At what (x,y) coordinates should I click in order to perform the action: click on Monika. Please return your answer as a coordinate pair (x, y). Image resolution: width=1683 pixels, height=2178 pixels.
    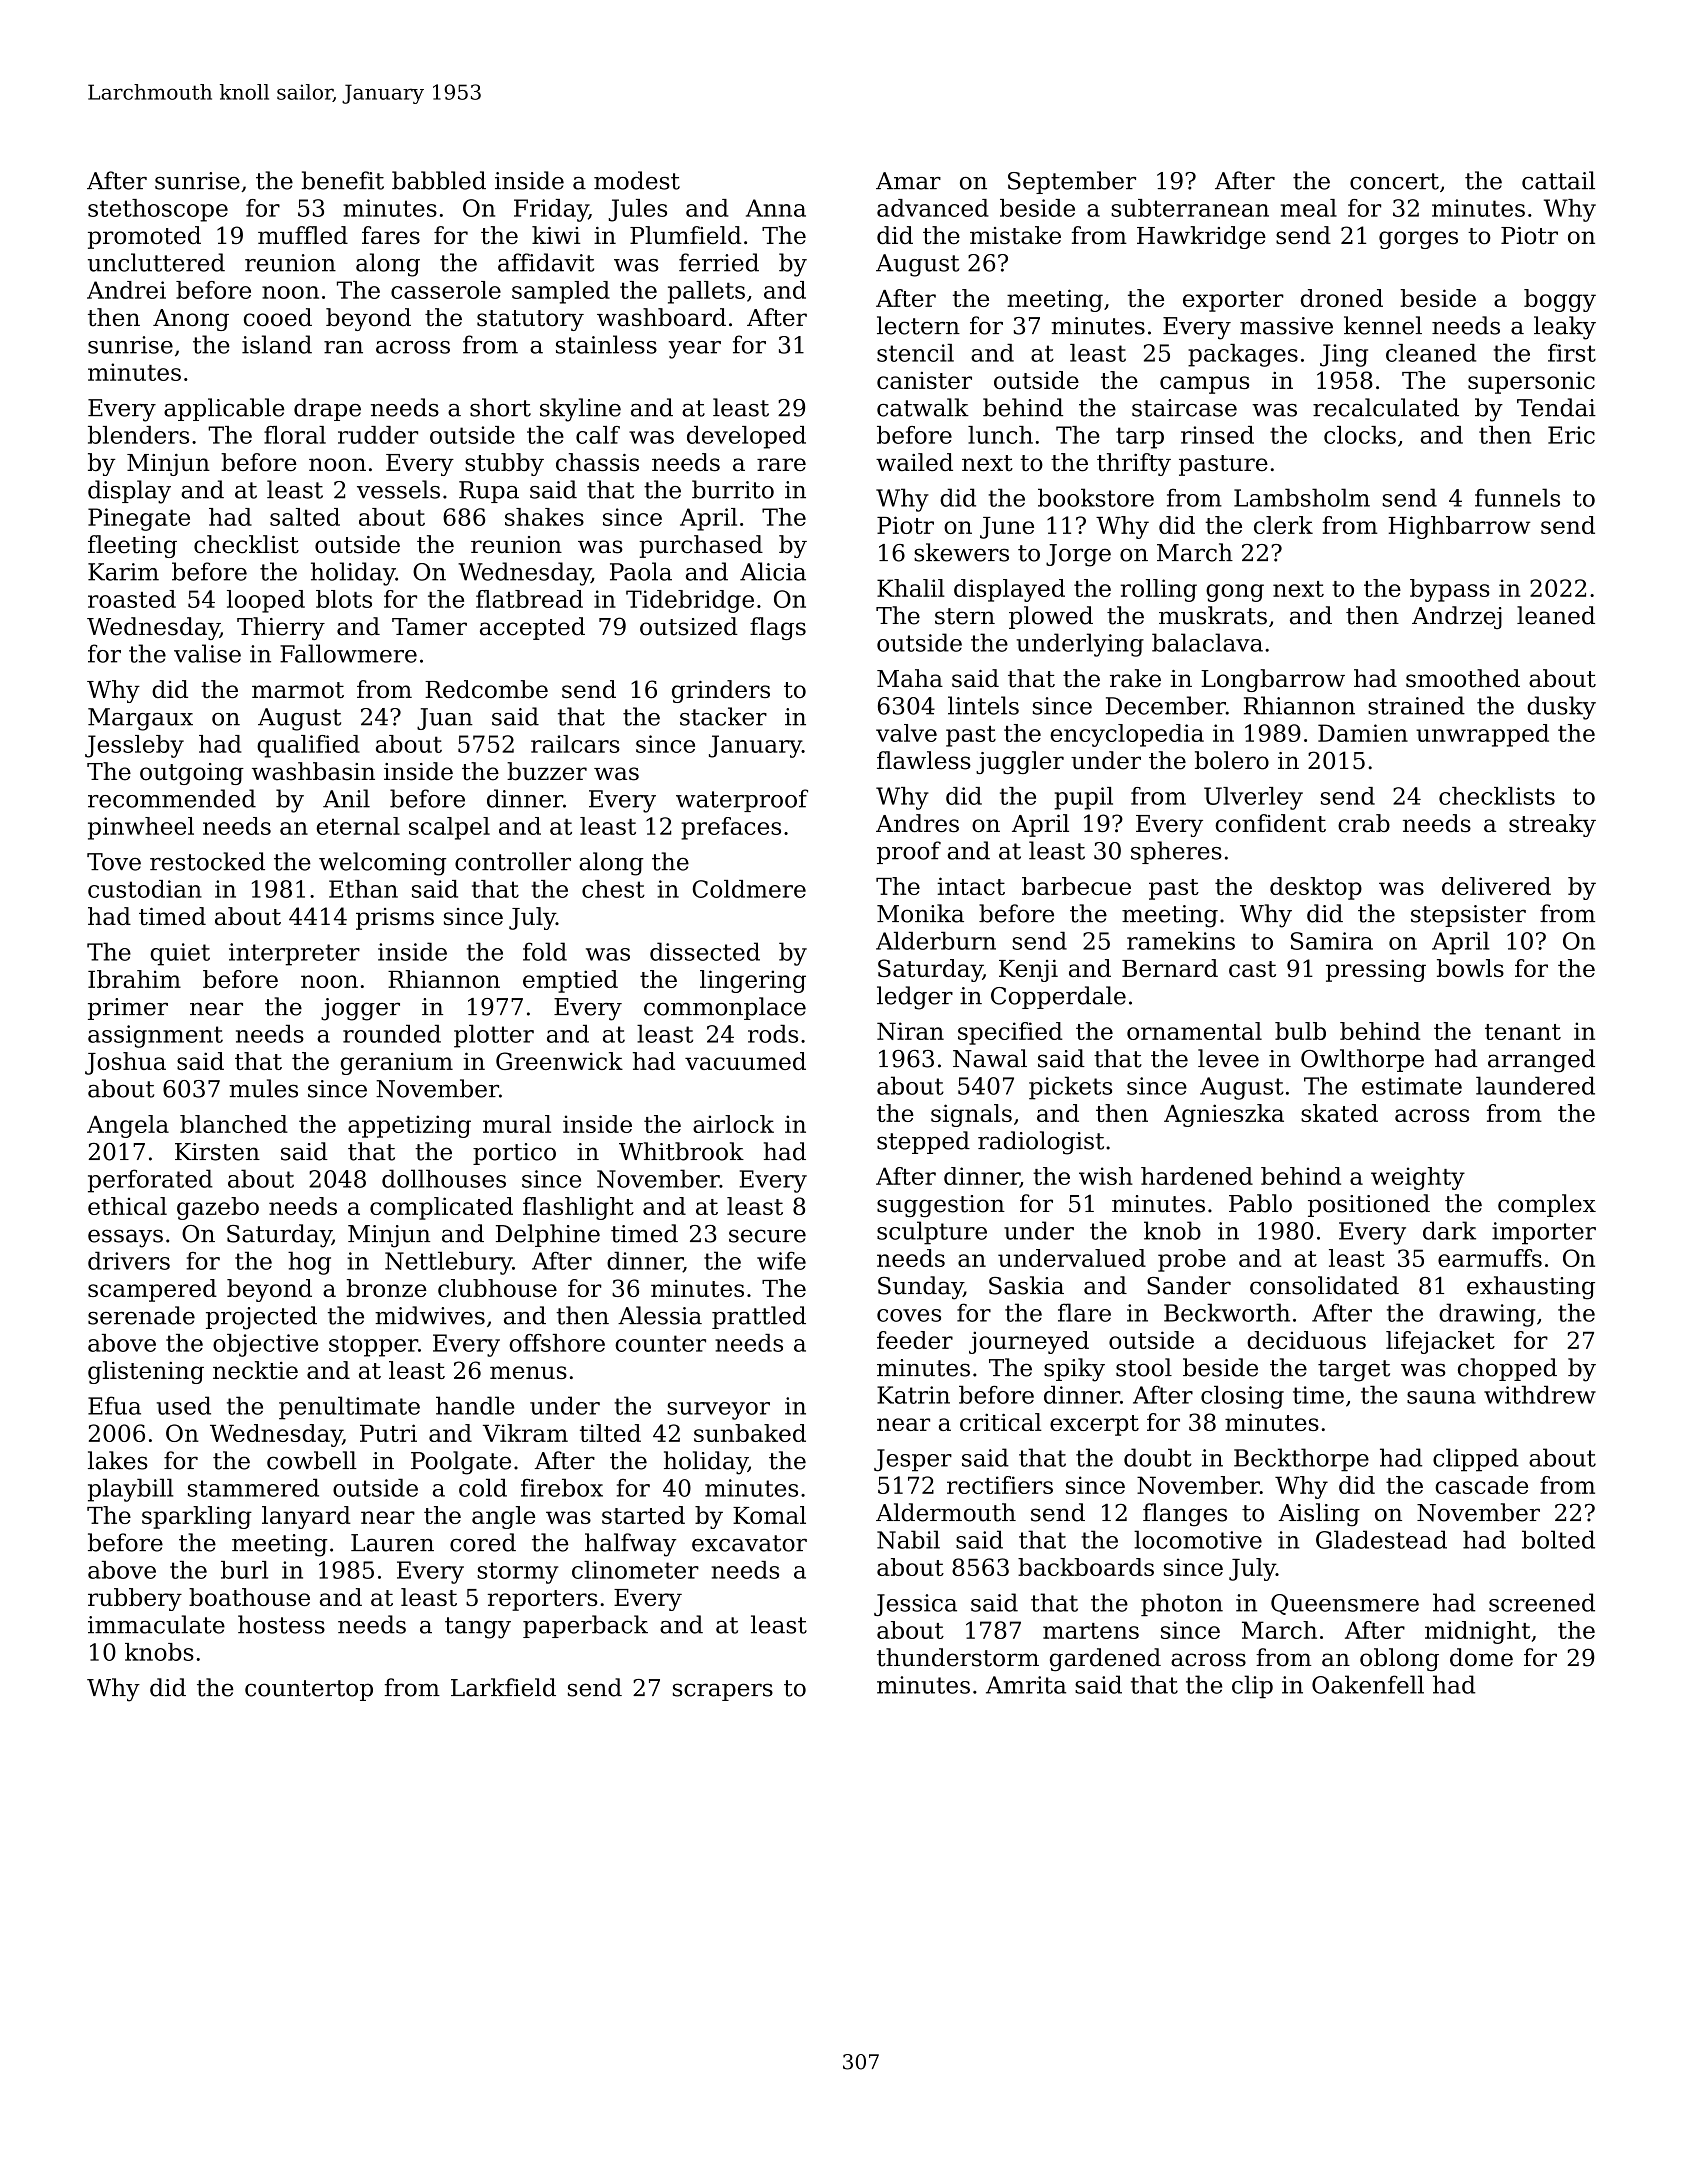
    Looking at the image, I should click on (920, 913).
